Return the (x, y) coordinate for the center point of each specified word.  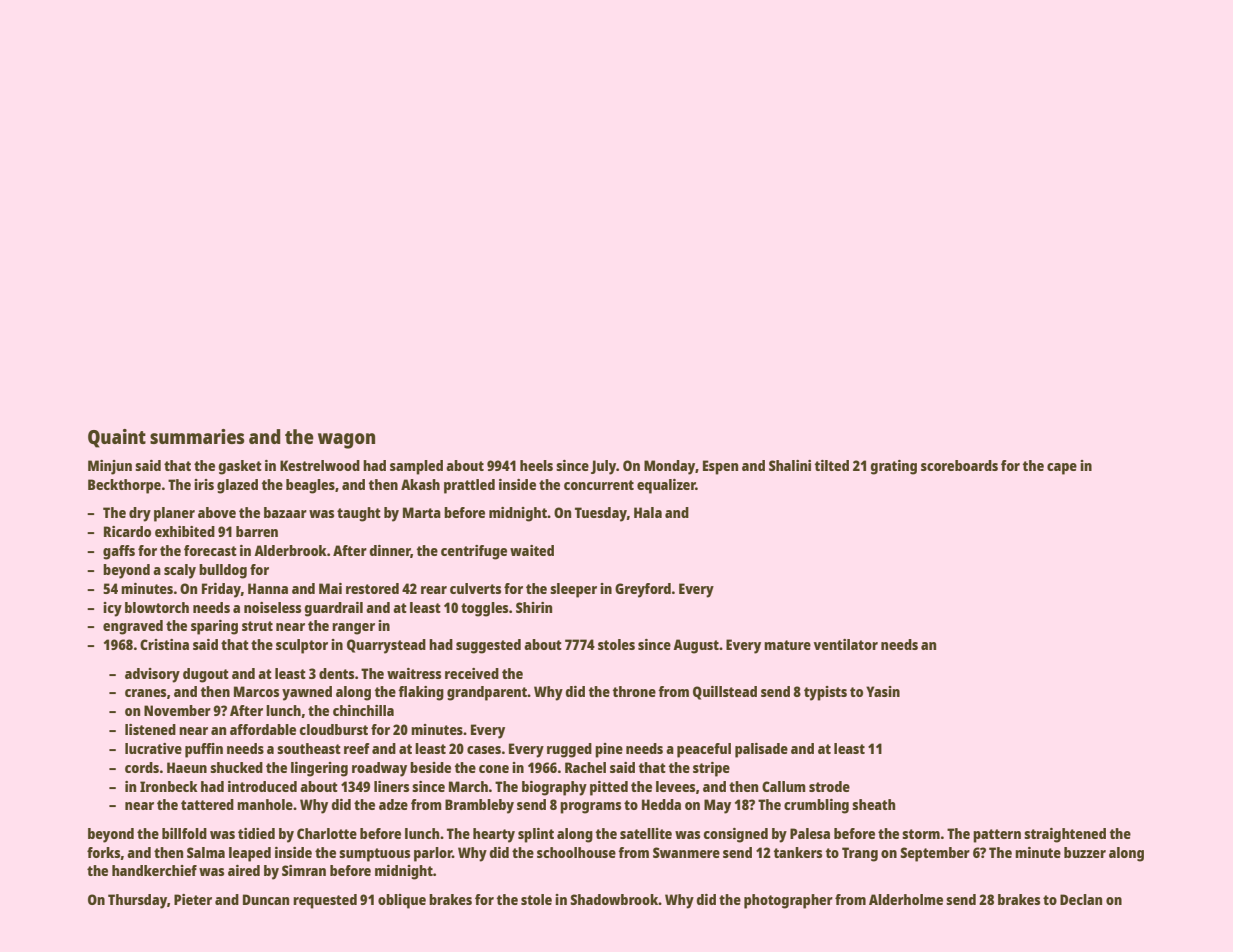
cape (1062, 469)
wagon (346, 441)
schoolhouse (576, 852)
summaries (197, 436)
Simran (304, 870)
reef (357, 748)
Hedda (661, 804)
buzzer (1085, 852)
